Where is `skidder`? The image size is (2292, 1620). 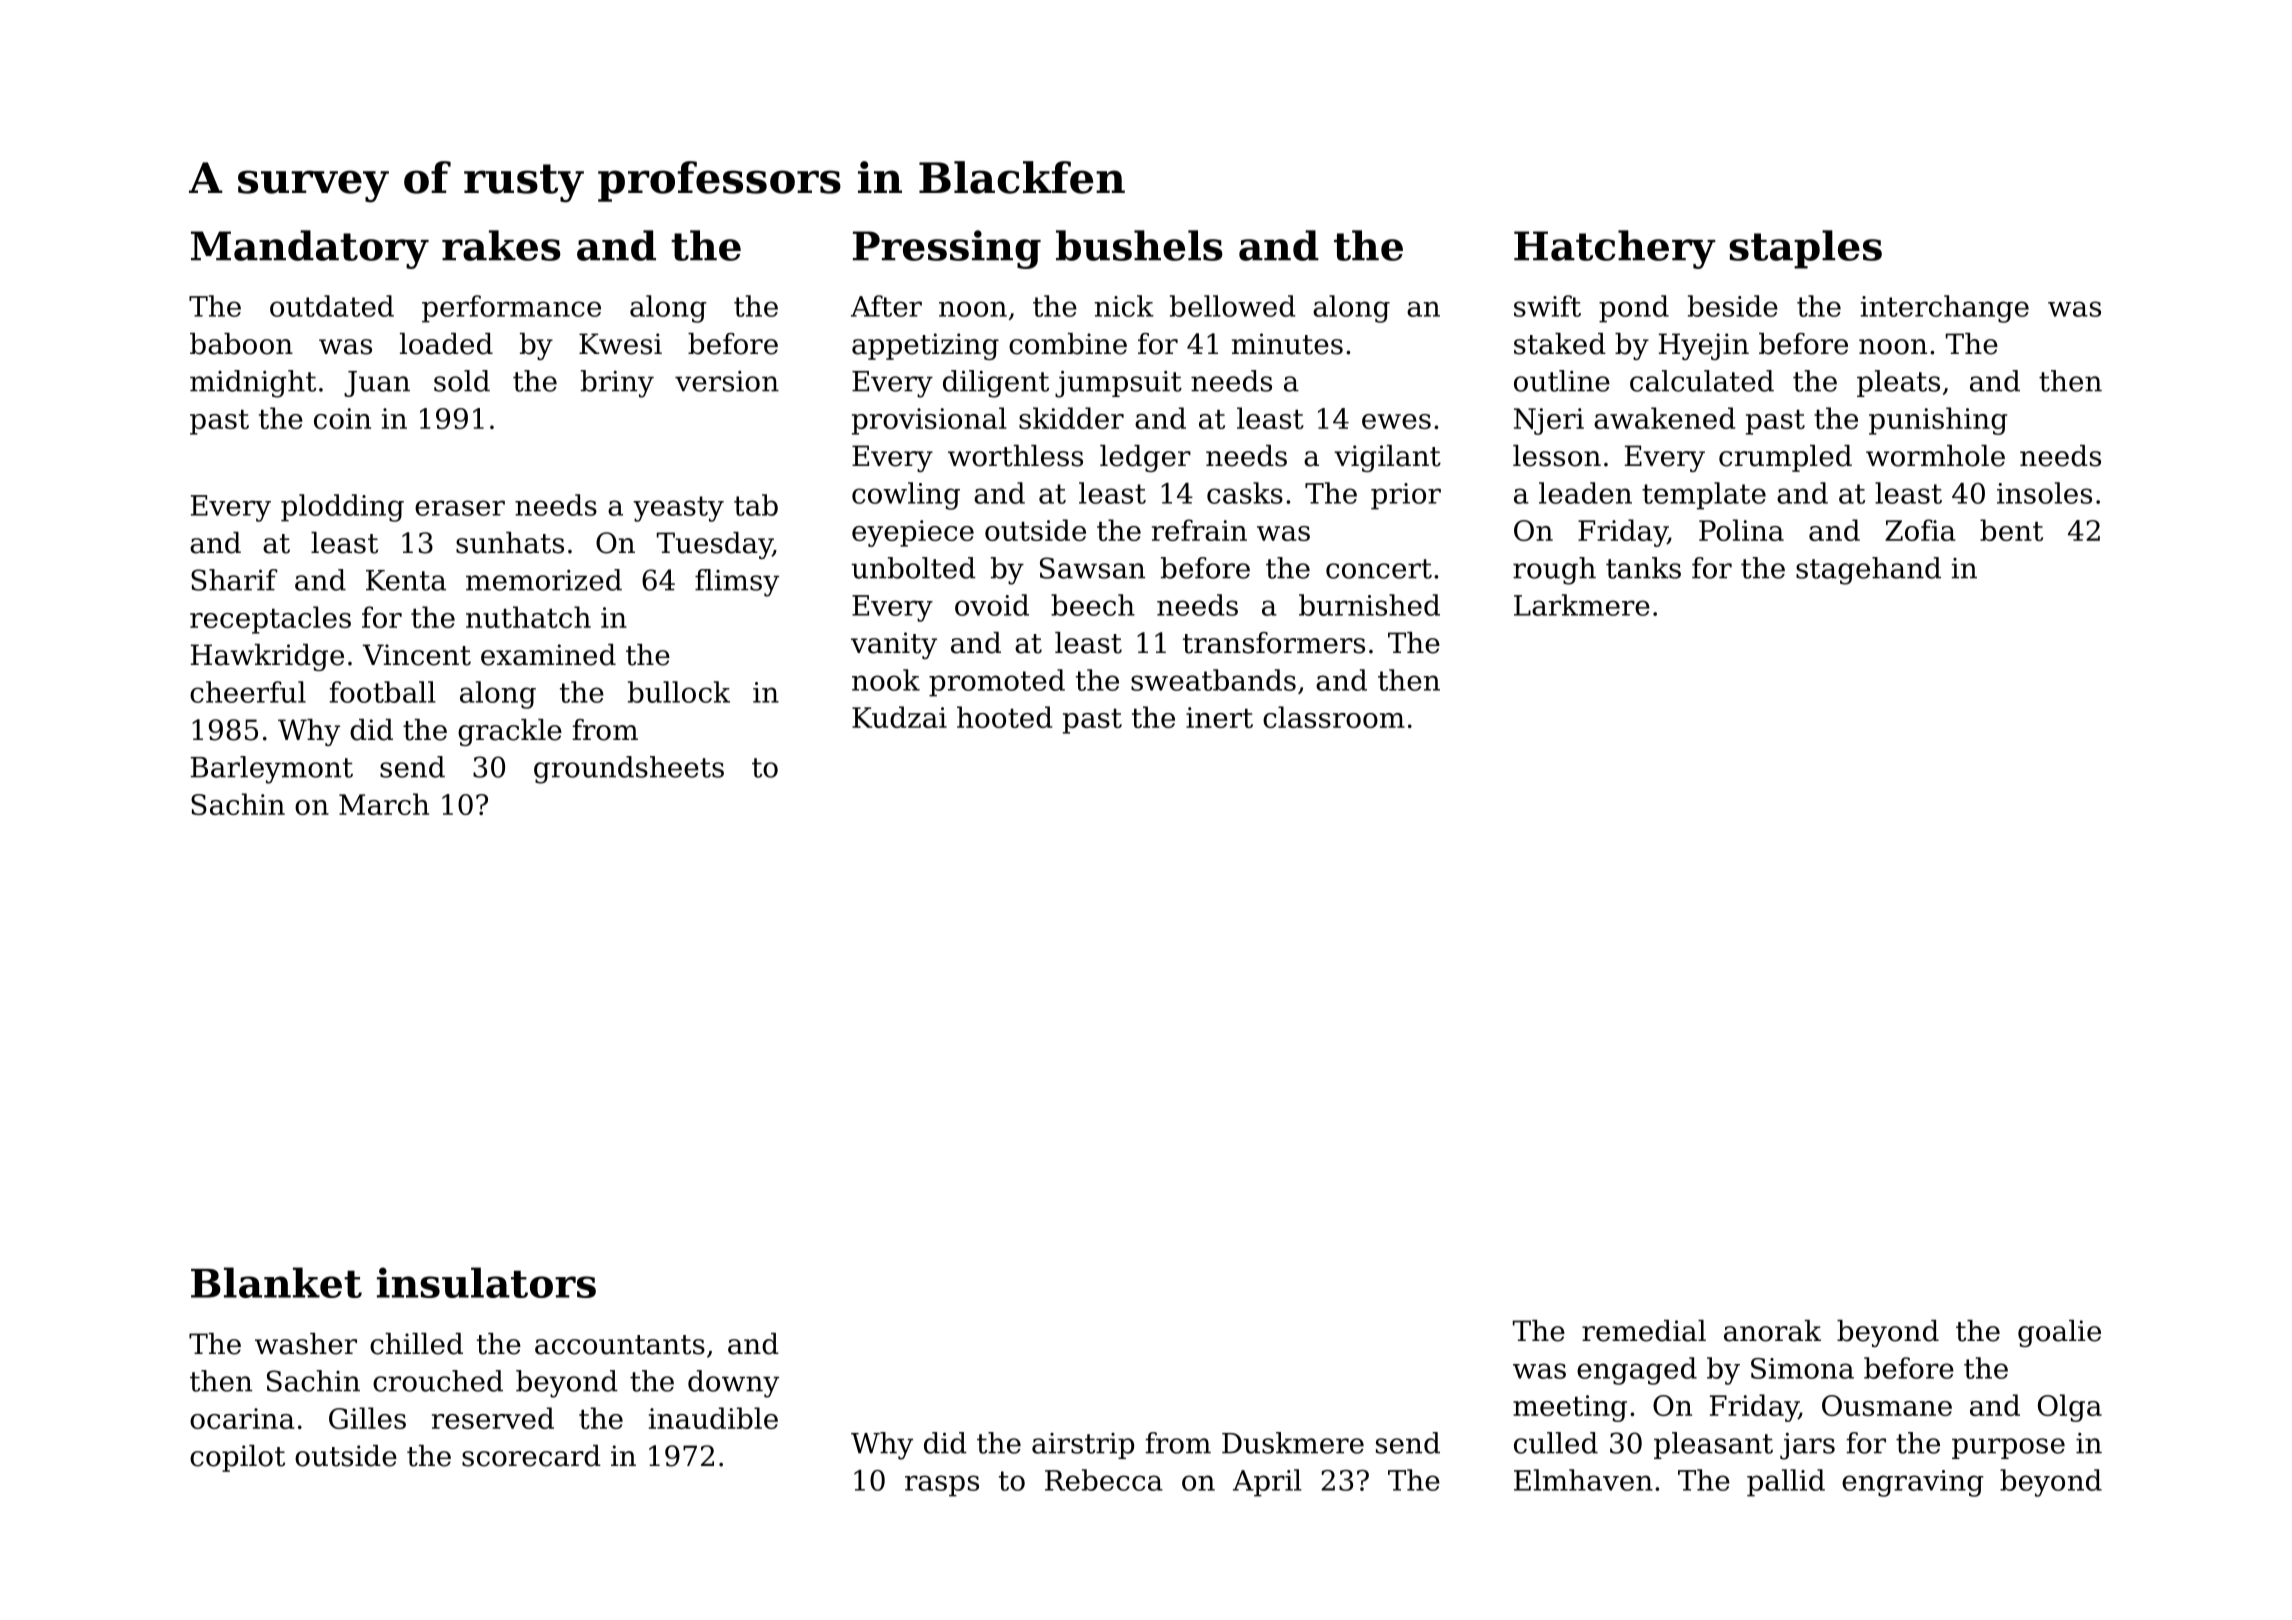
skidder is located at coordinates (1071, 418).
